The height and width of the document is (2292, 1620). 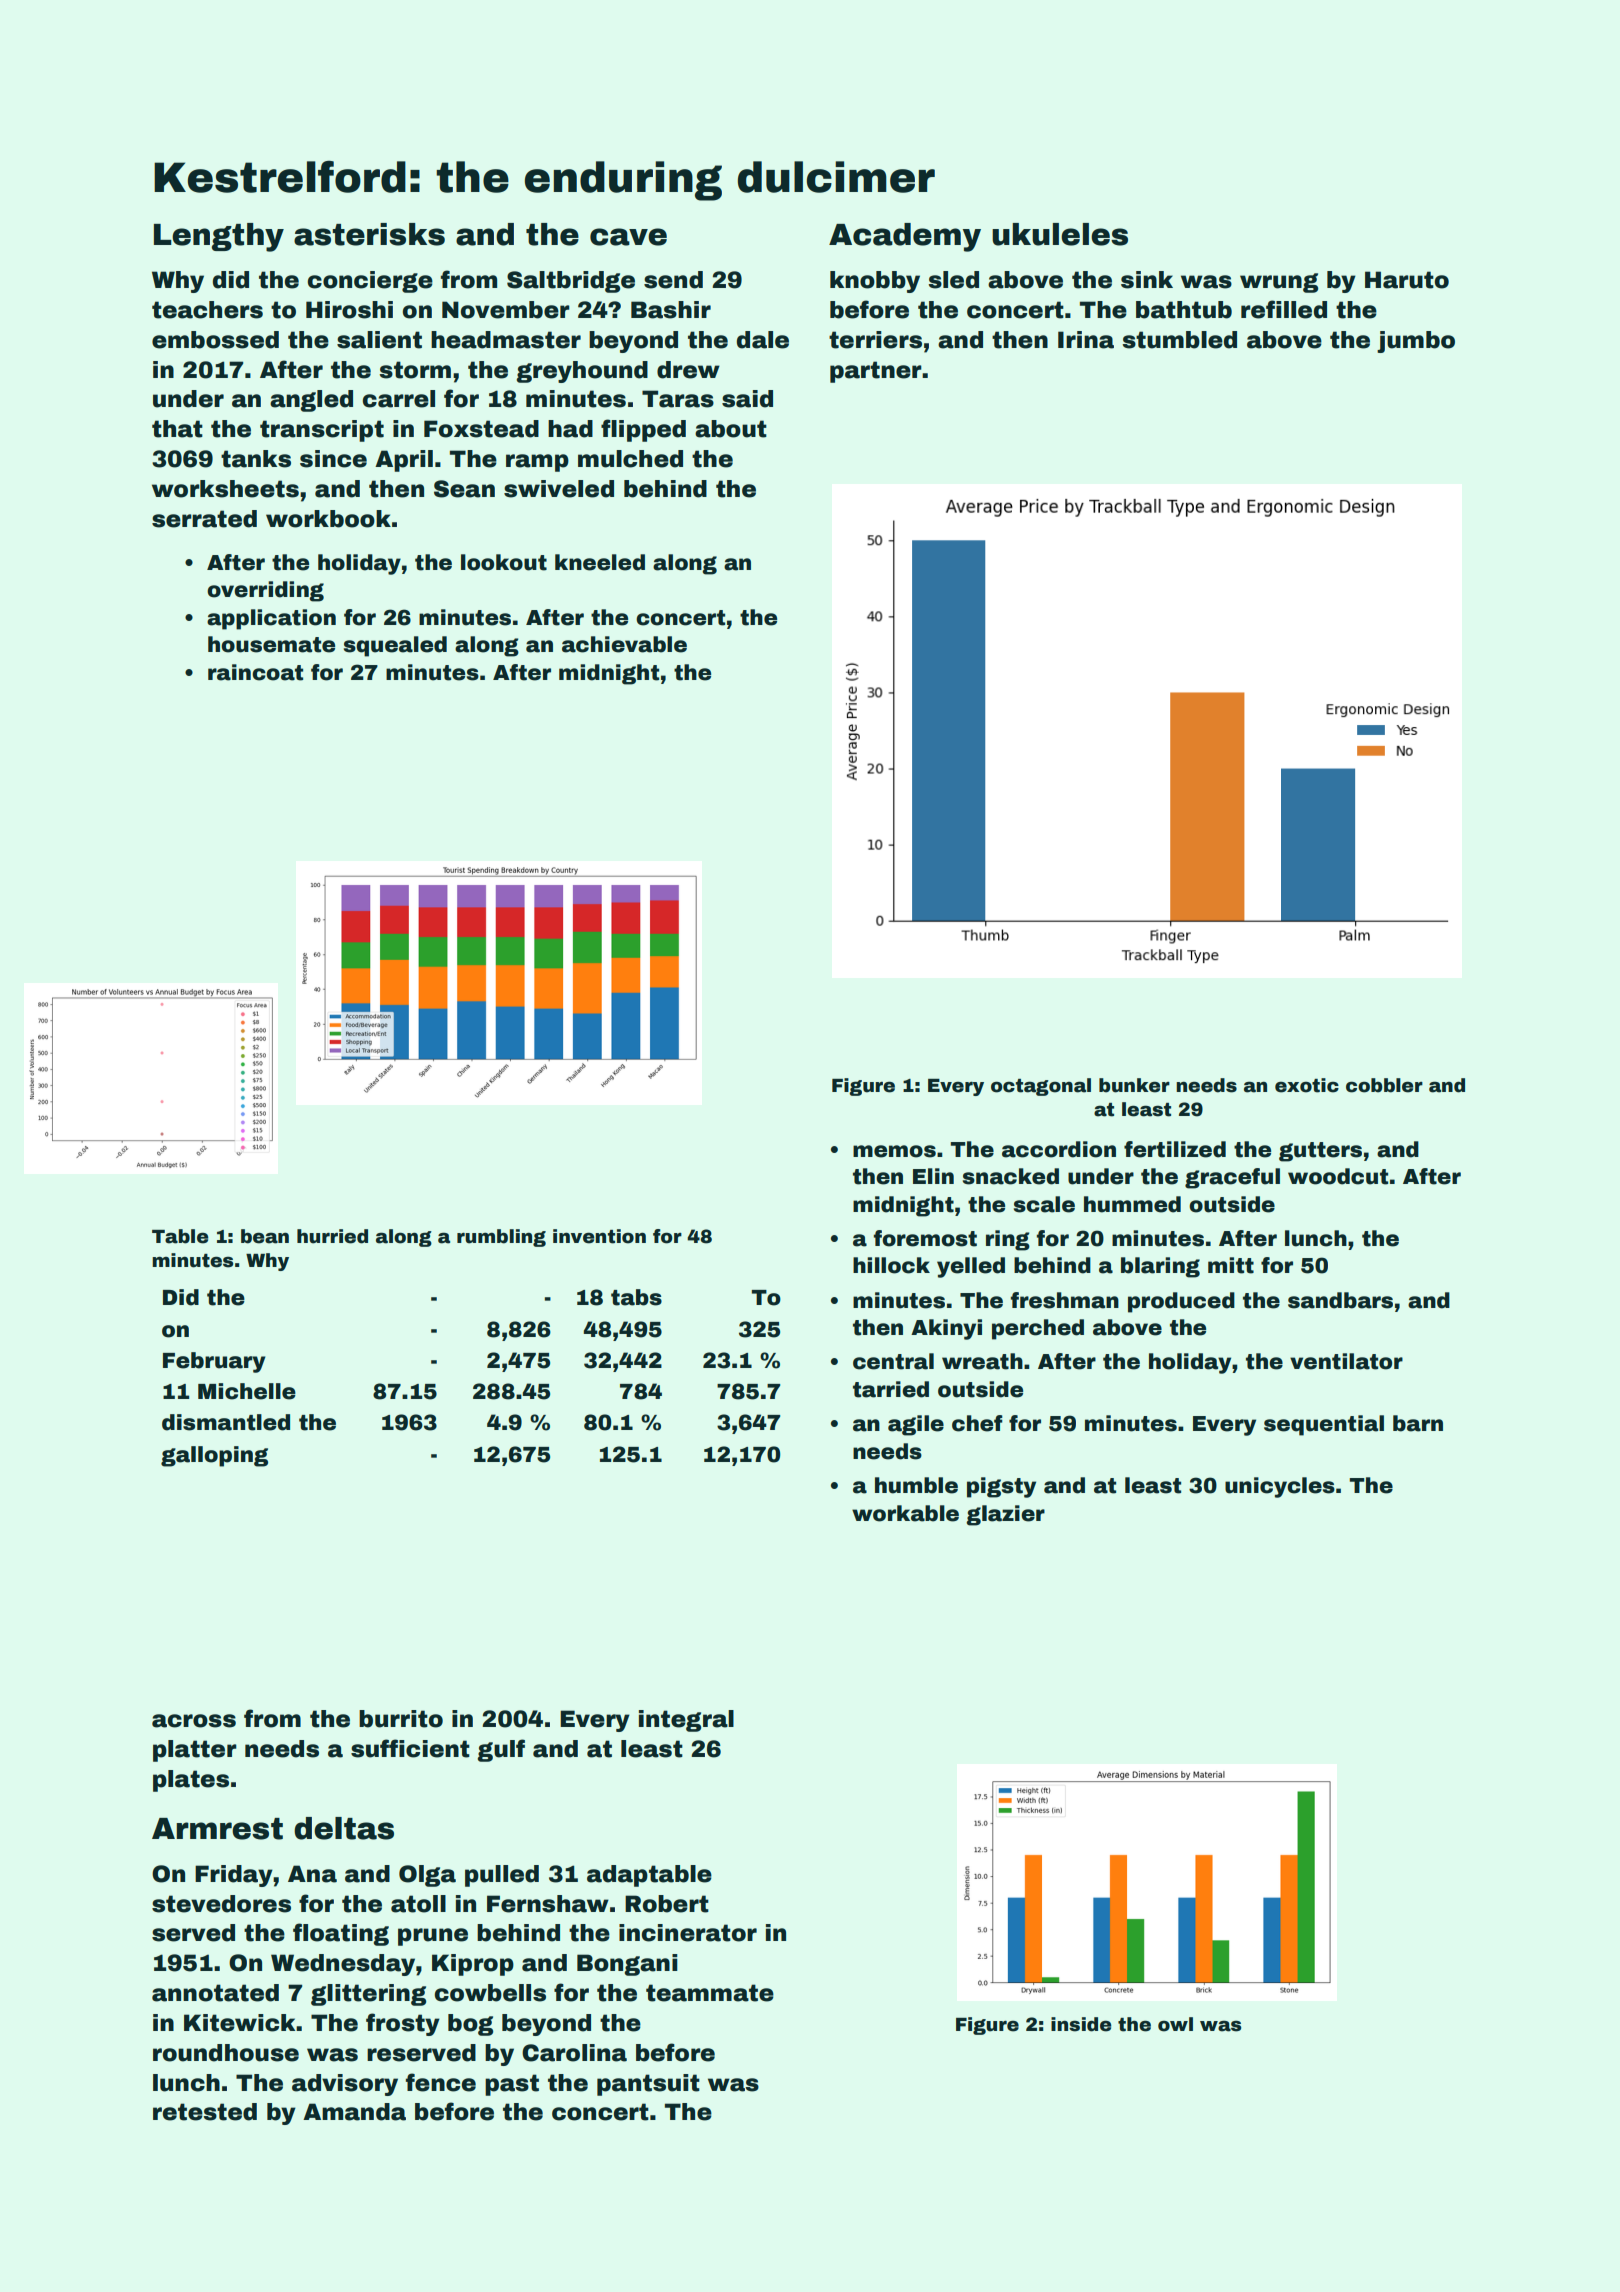 I want to click on glazier, so click(x=1005, y=1515).
